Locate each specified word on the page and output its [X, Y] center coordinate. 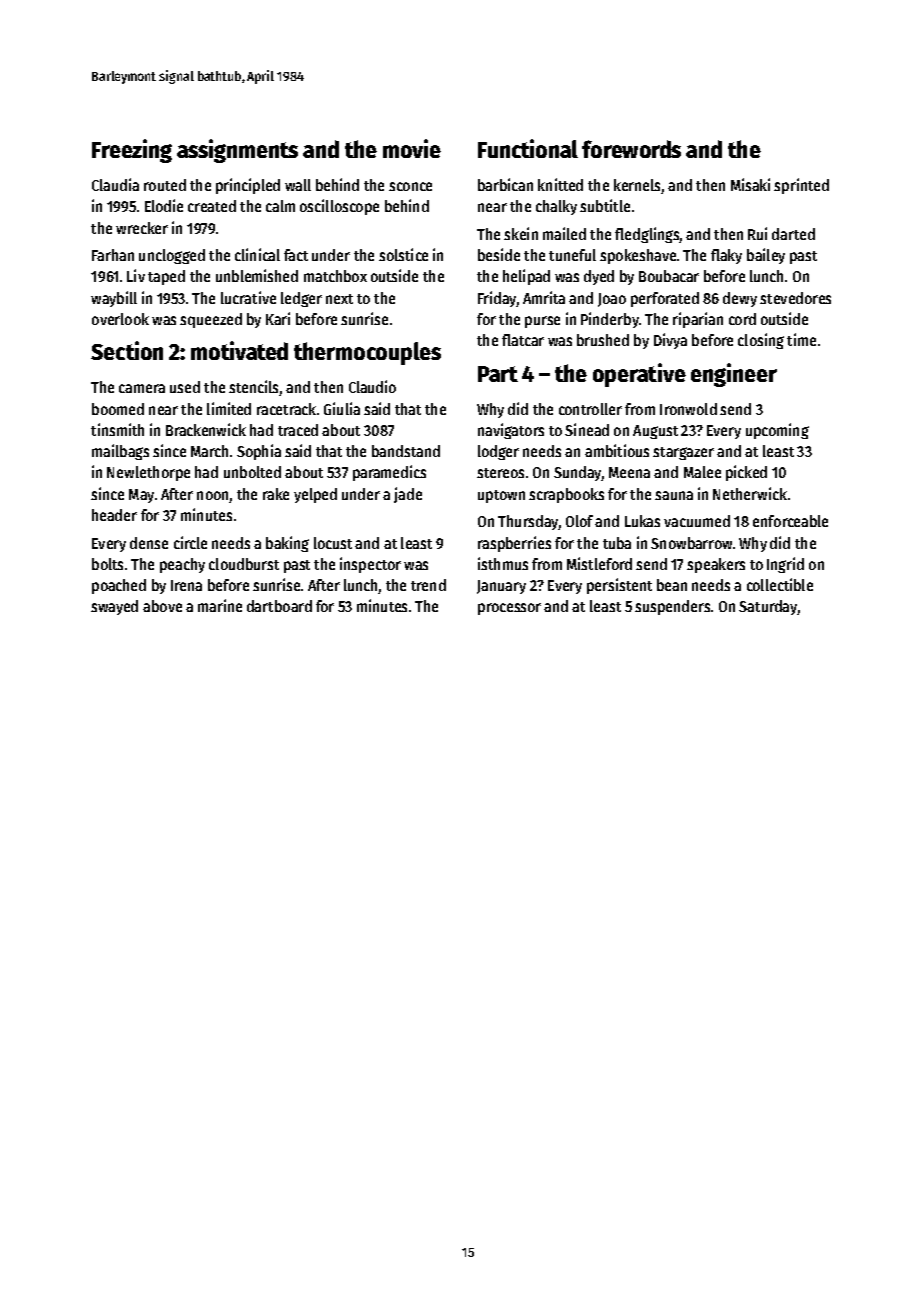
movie [412, 148]
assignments [237, 151]
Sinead [587, 429]
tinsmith [117, 429]
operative [639, 375]
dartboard [279, 606]
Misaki [750, 184]
